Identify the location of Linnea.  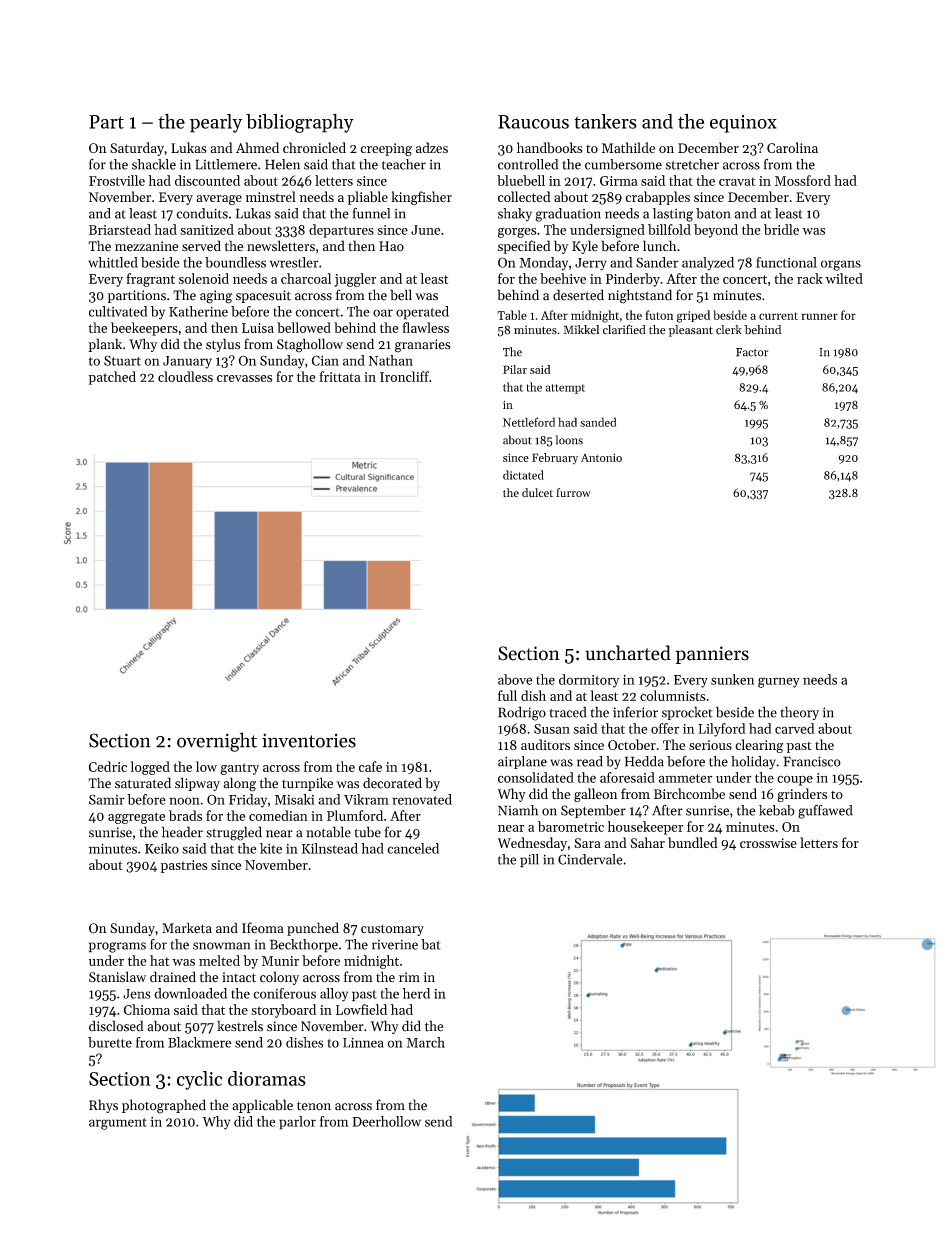
(363, 1043).
